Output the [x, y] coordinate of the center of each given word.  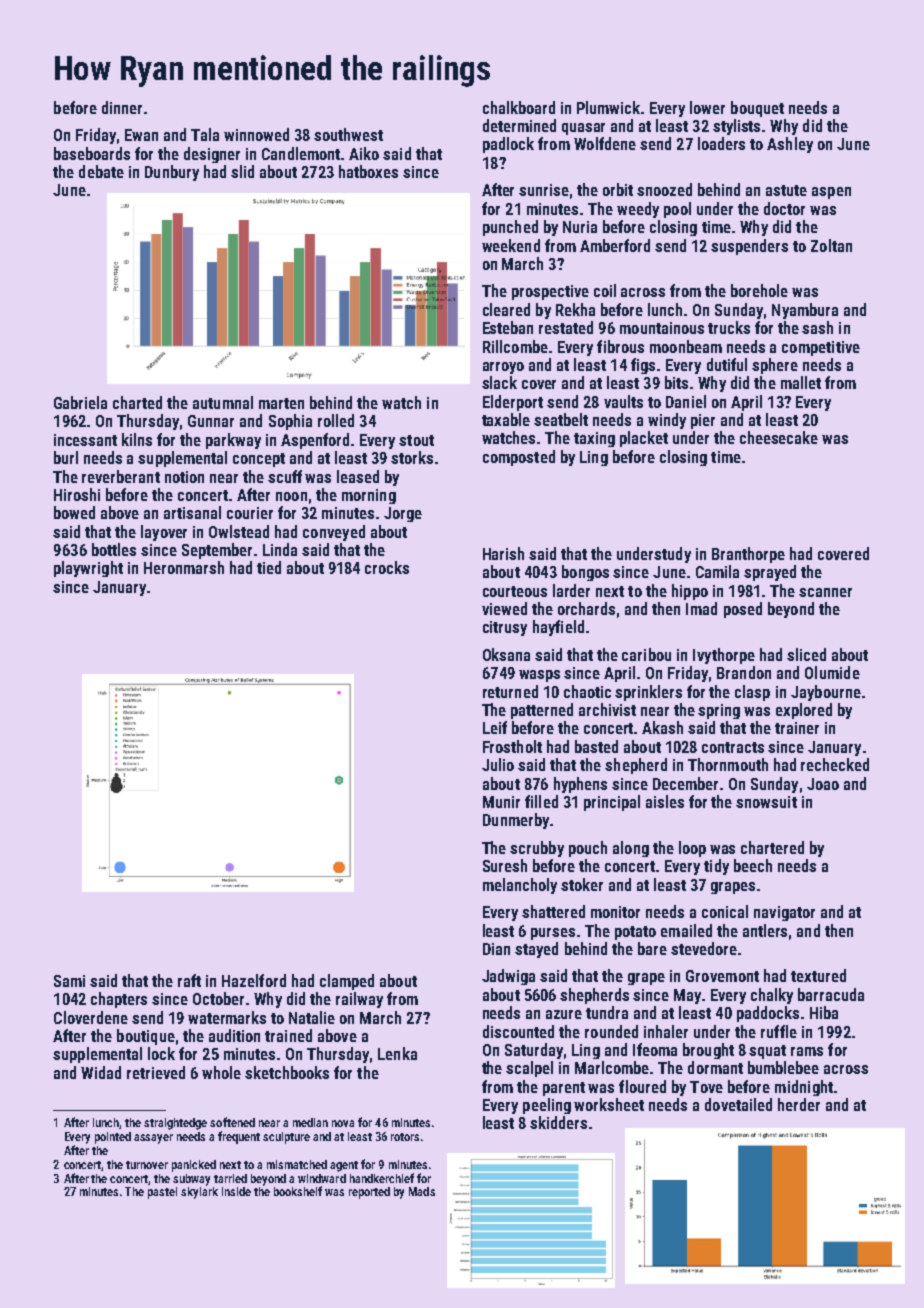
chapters [119, 1000]
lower [707, 107]
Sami [69, 981]
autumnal [223, 402]
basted [596, 746]
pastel [162, 1193]
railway [359, 1000]
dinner [122, 107]
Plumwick [608, 107]
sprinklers [648, 693]
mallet [801, 382]
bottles [114, 549]
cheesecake [779, 437]
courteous [515, 591]
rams [807, 1051]
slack [499, 382]
